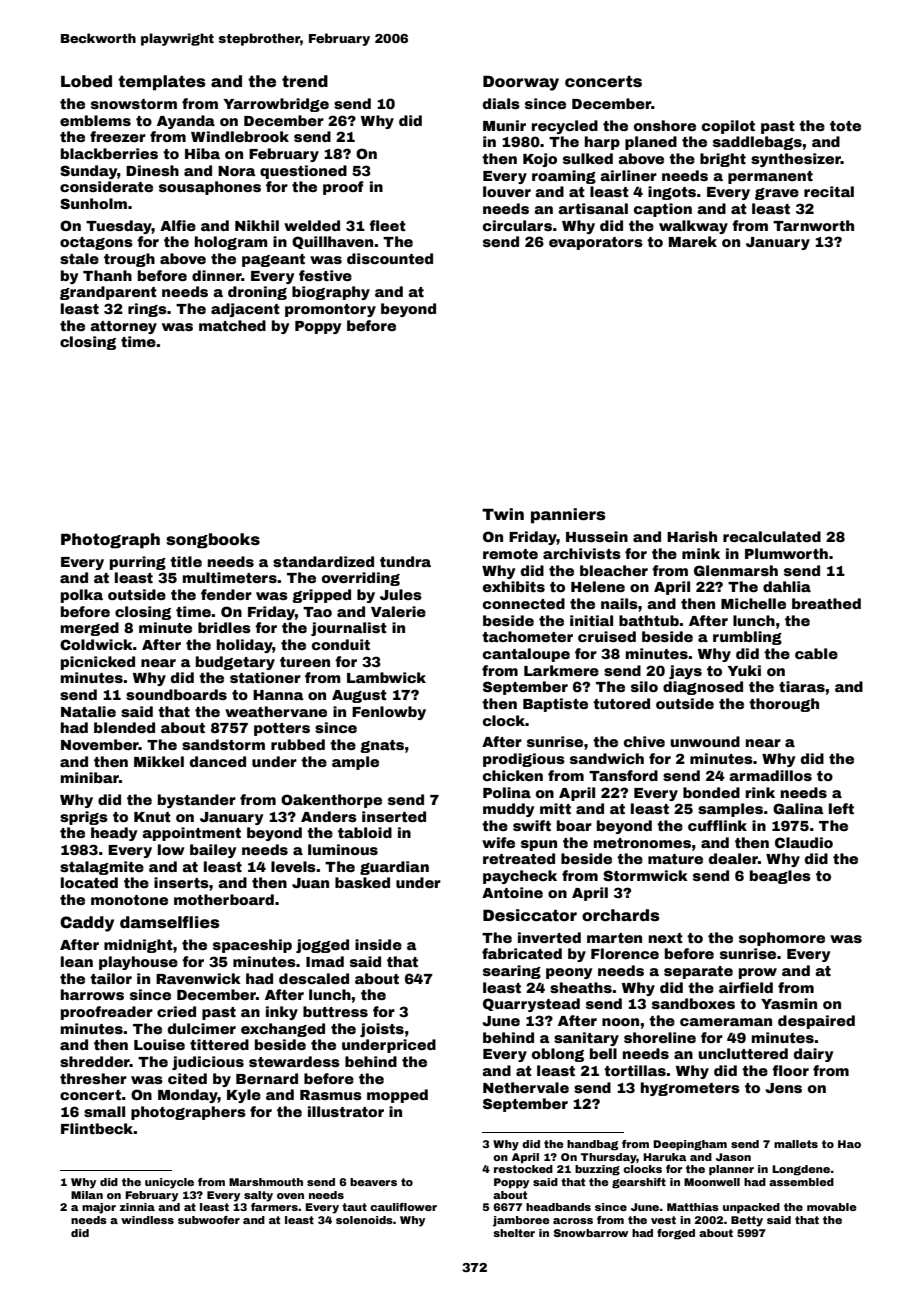  What do you see at coordinates (728, 127) in the screenshot?
I see `copilot` at bounding box center [728, 127].
